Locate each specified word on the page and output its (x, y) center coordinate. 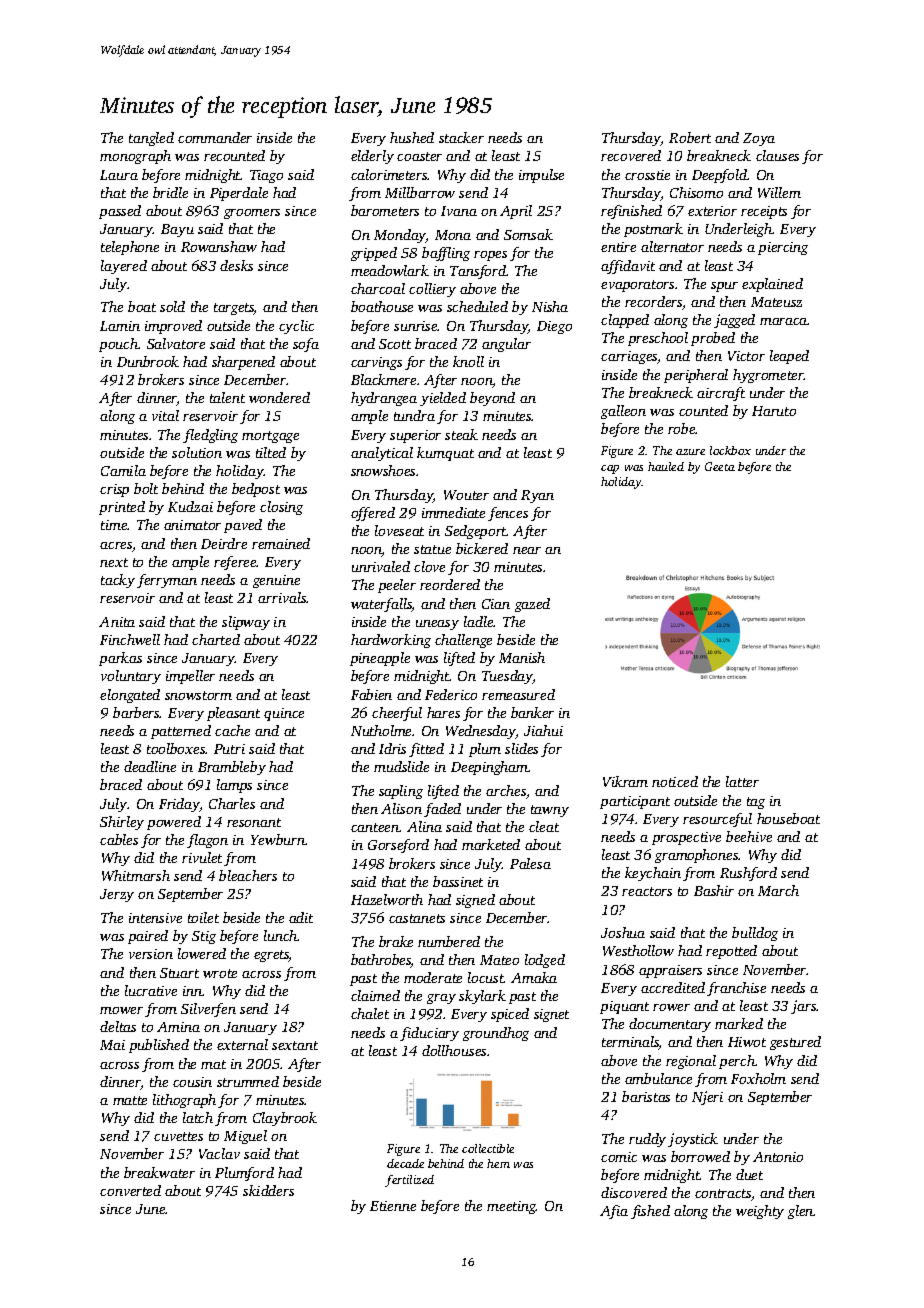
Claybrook (285, 1119)
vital (165, 415)
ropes (490, 256)
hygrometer (768, 376)
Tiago (266, 176)
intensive (155, 918)
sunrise (416, 326)
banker (532, 712)
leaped (789, 357)
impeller (190, 677)
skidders (268, 1190)
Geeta (720, 466)
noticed (675, 781)
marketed (491, 844)
